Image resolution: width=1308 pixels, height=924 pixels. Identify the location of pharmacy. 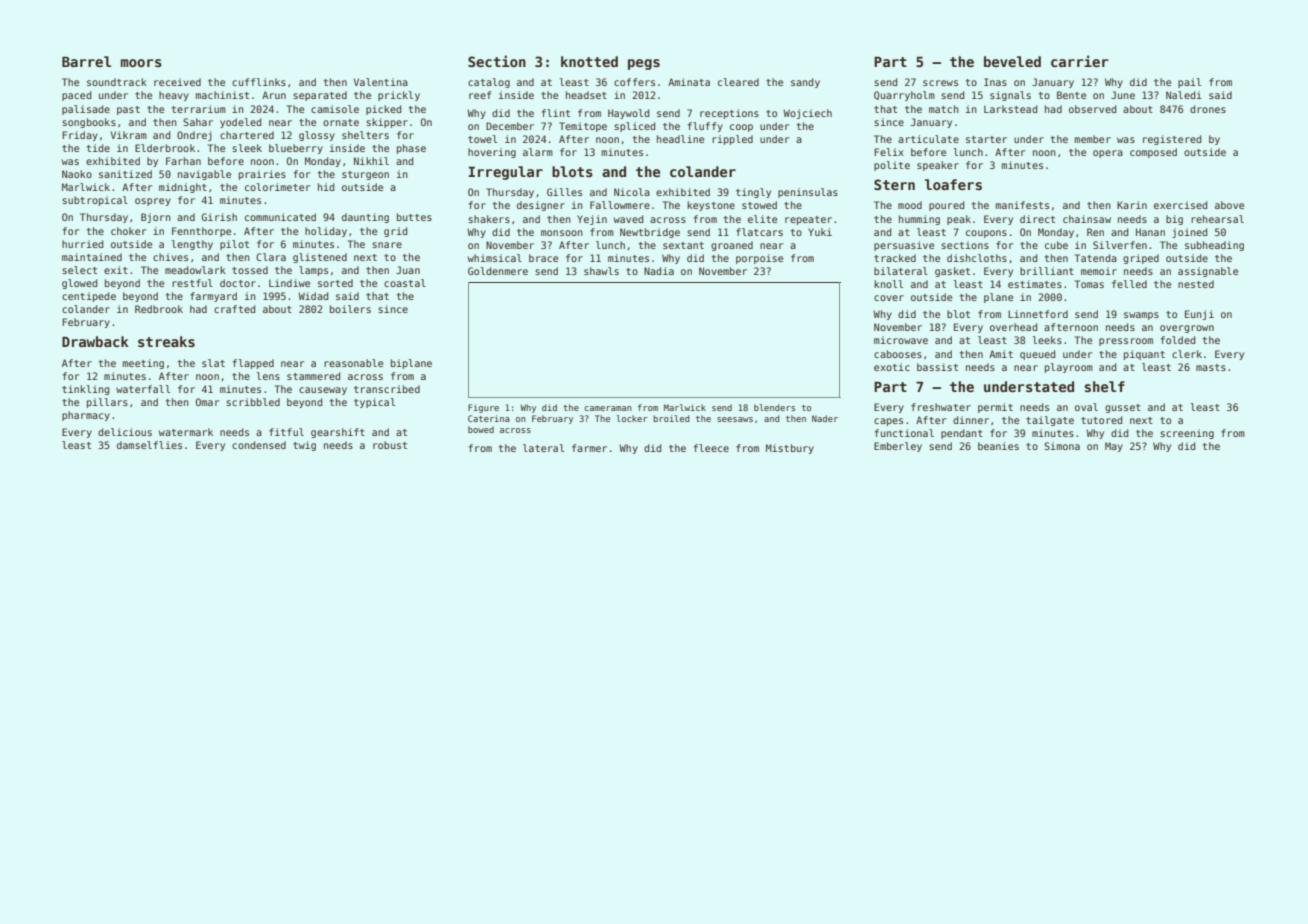
(86, 416).
